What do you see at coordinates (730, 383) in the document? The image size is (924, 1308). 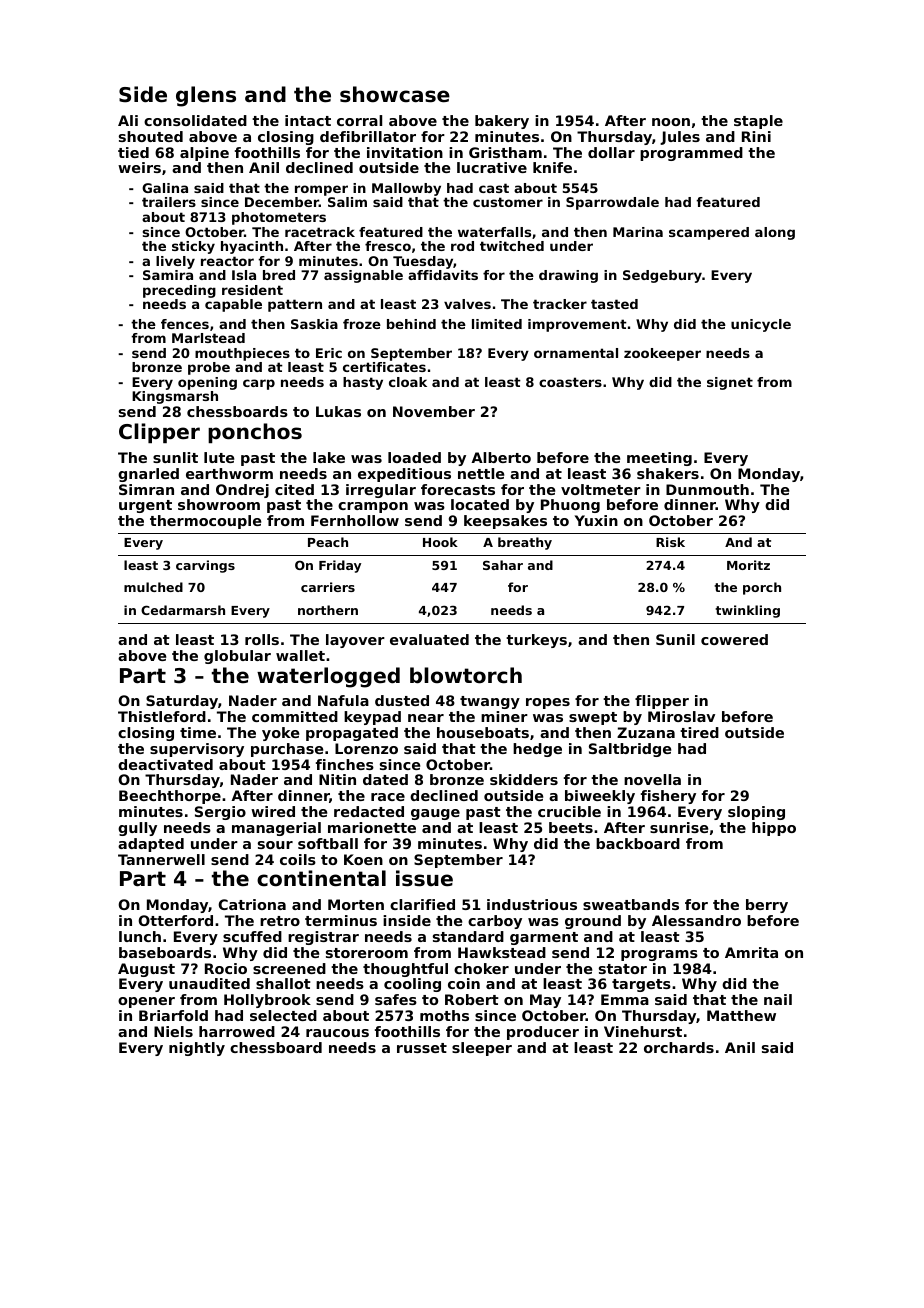 I see `signet` at bounding box center [730, 383].
